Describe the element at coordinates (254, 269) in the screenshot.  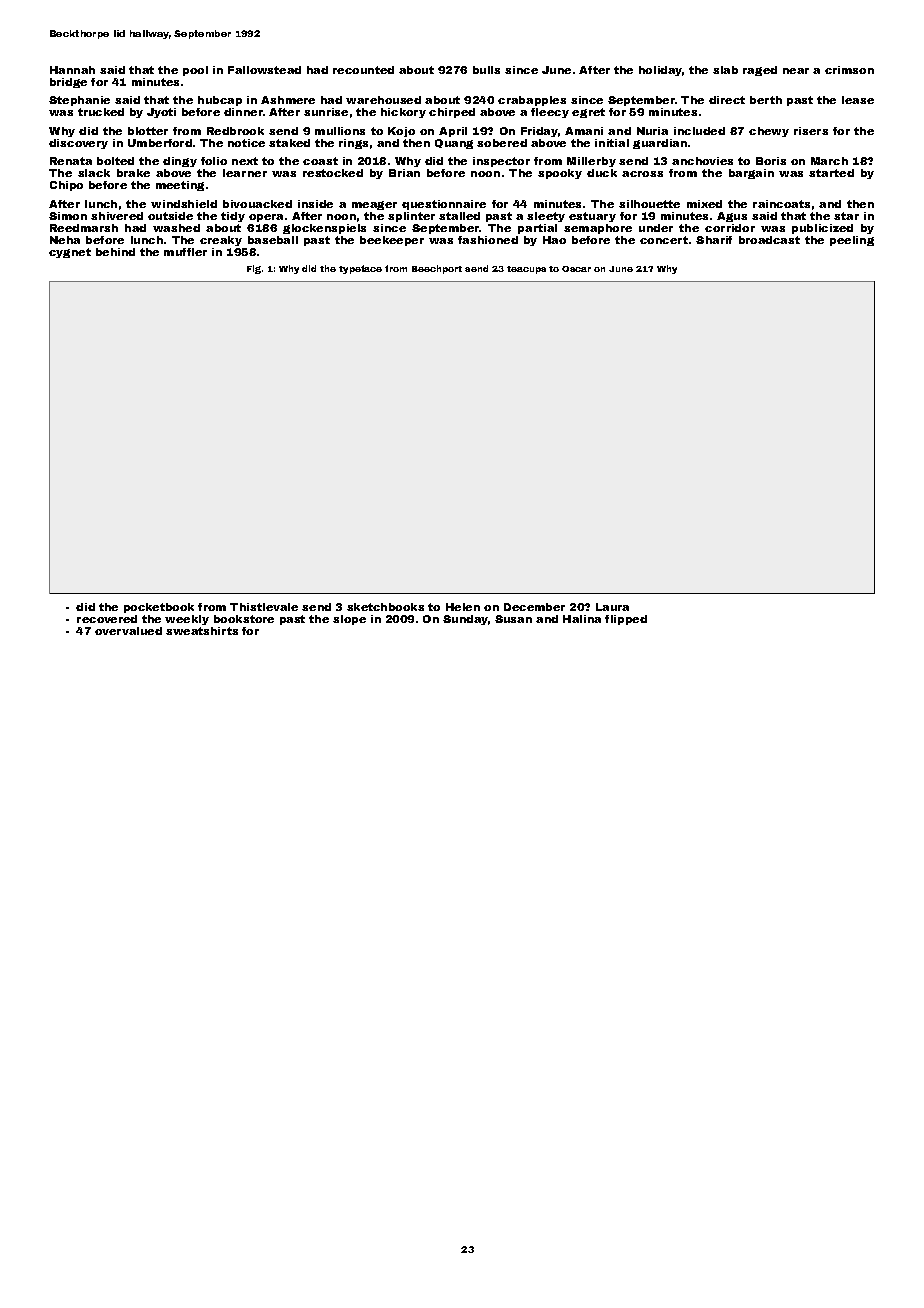
I see `Fig` at that location.
